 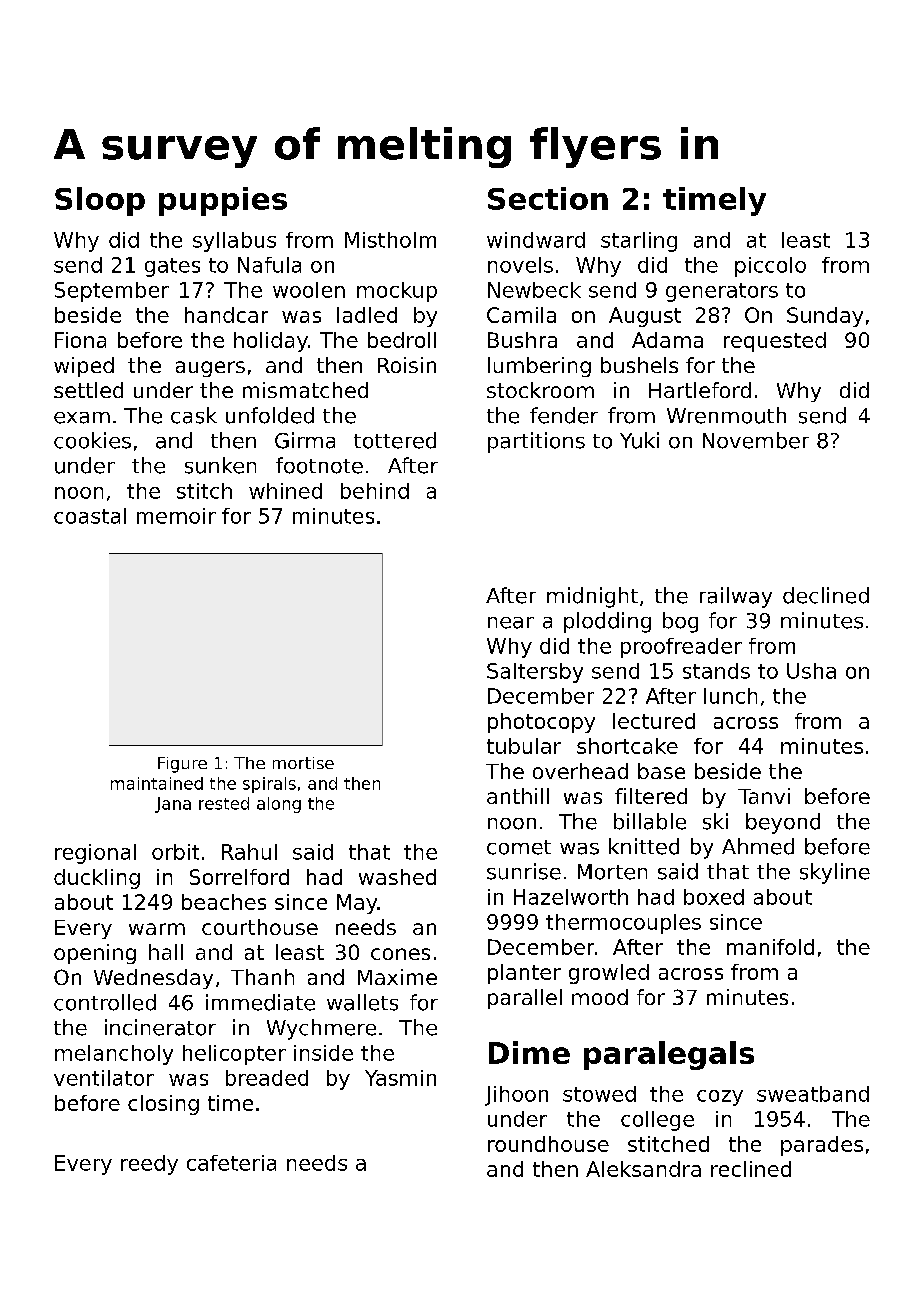 What do you see at coordinates (548, 1144) in the screenshot?
I see `roundhouse` at bounding box center [548, 1144].
